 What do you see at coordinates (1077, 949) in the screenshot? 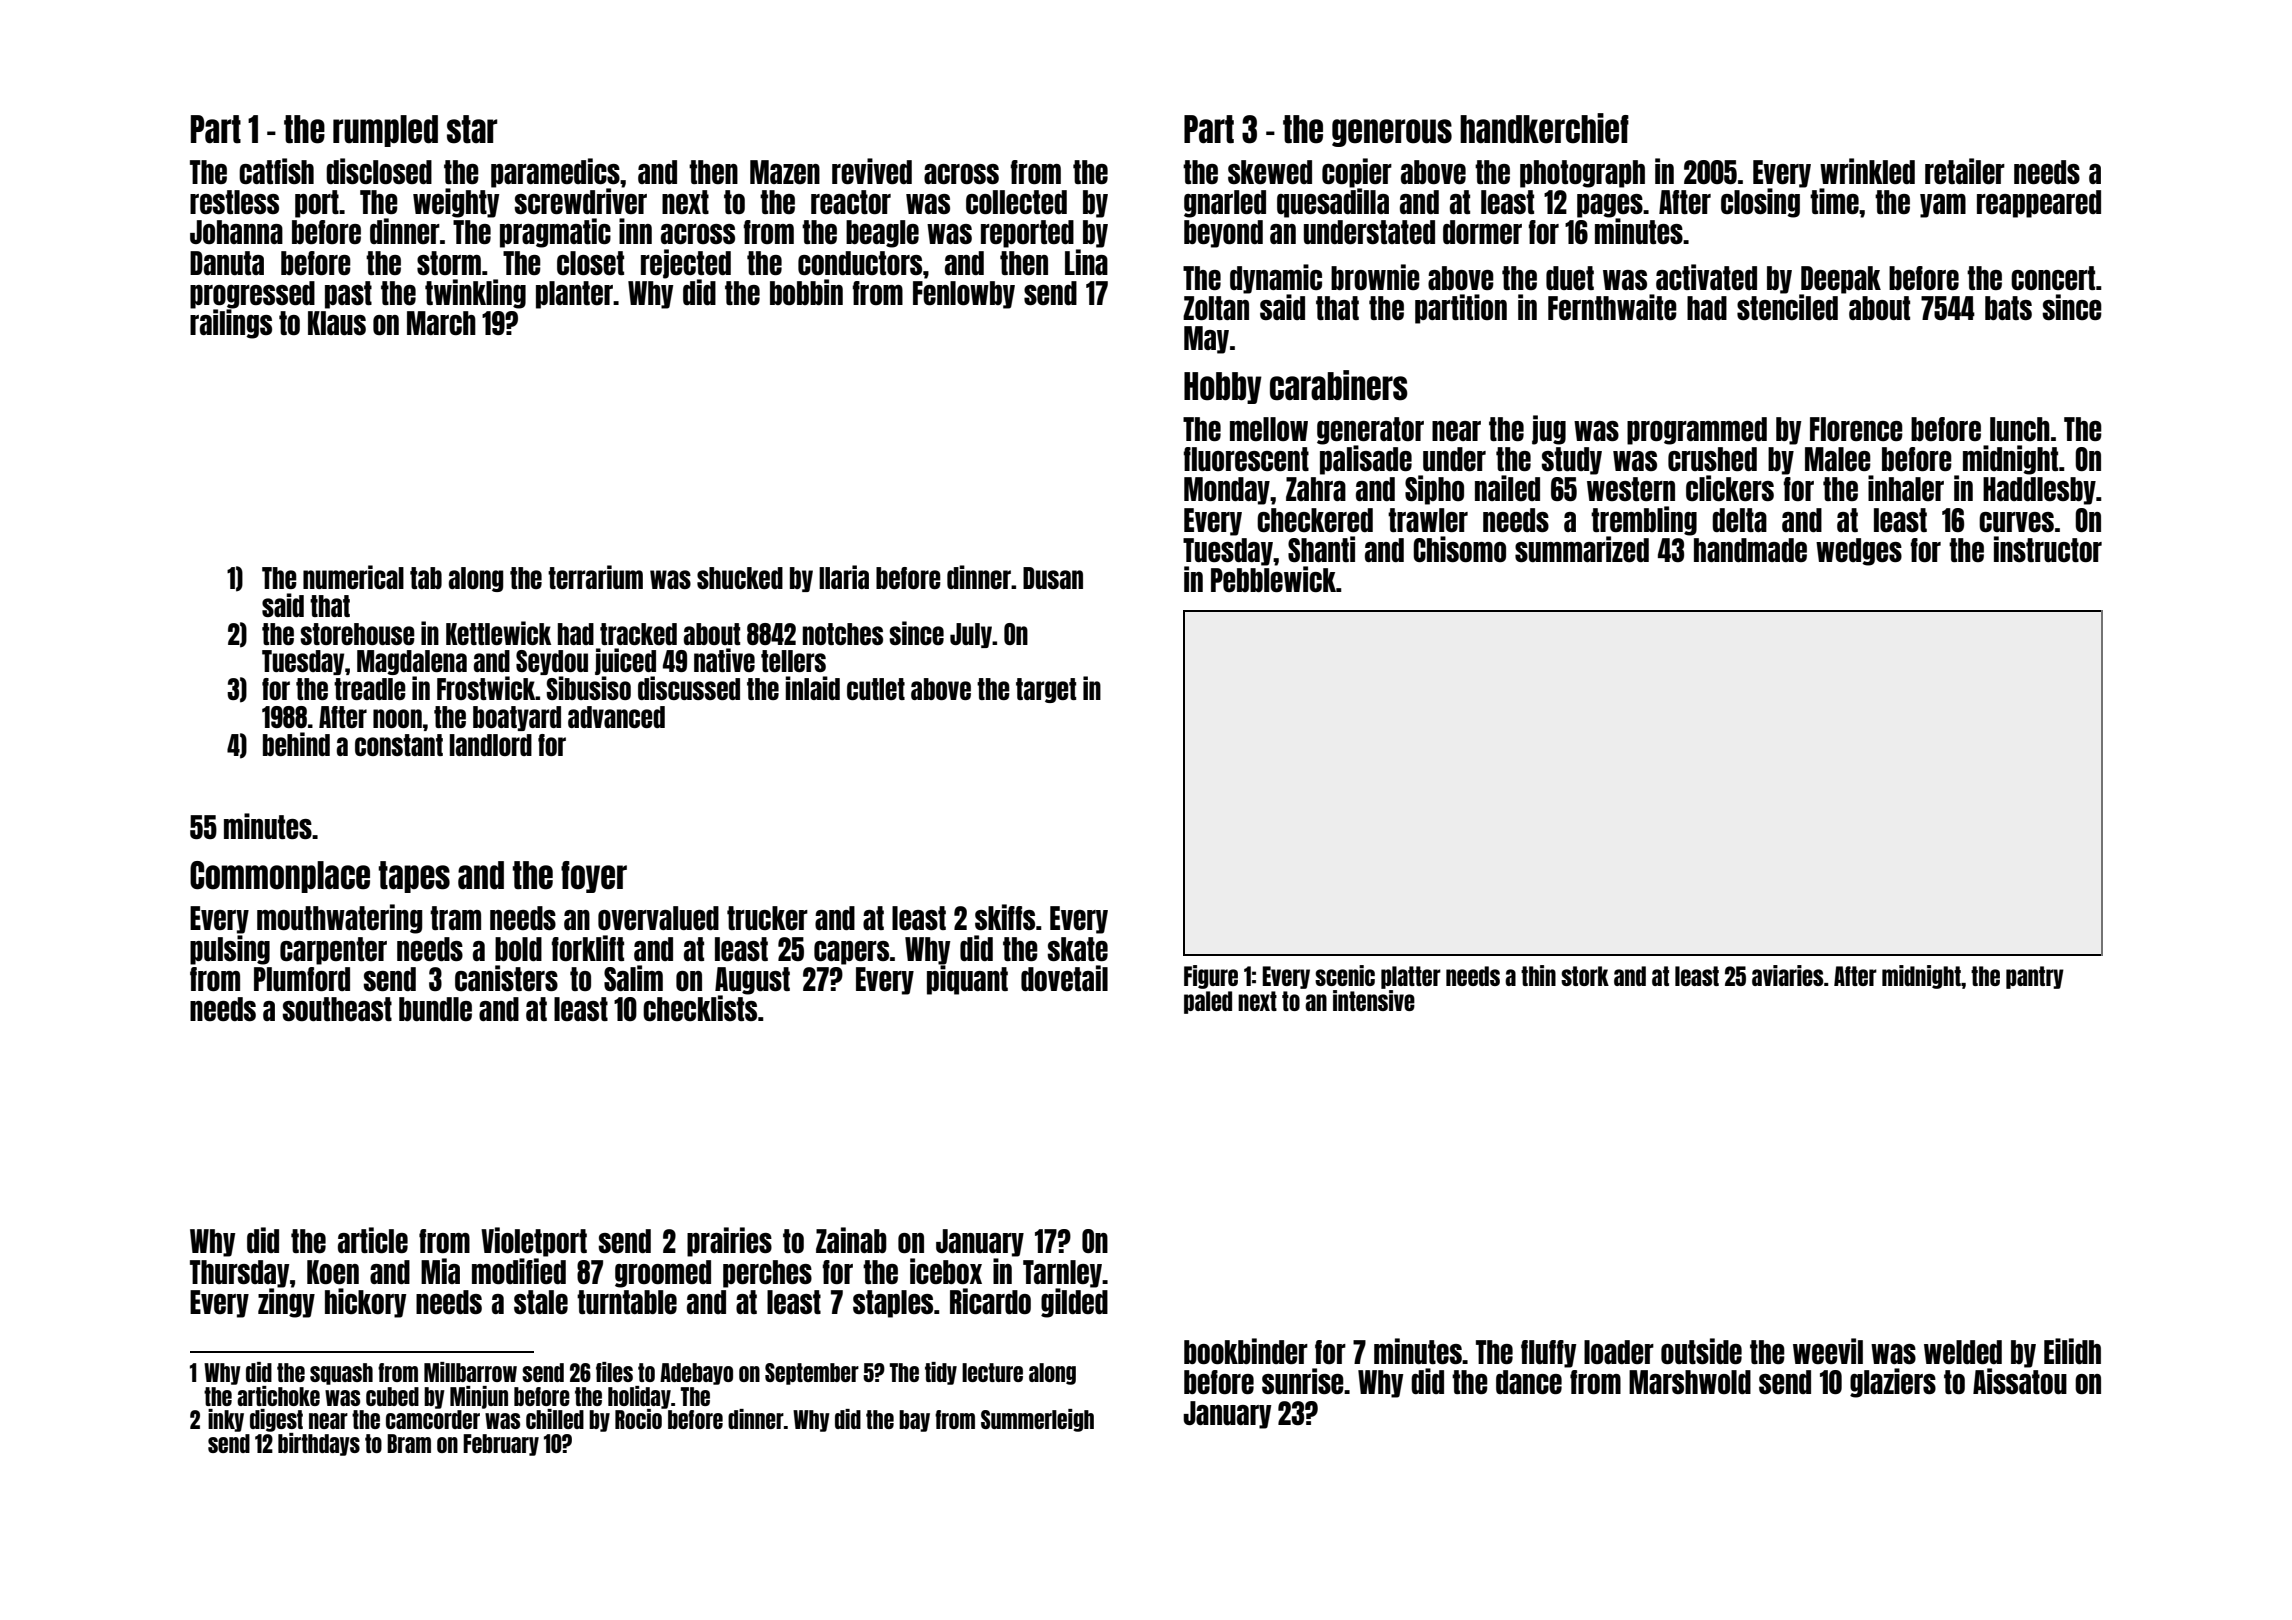
I see `skate` at bounding box center [1077, 949].
